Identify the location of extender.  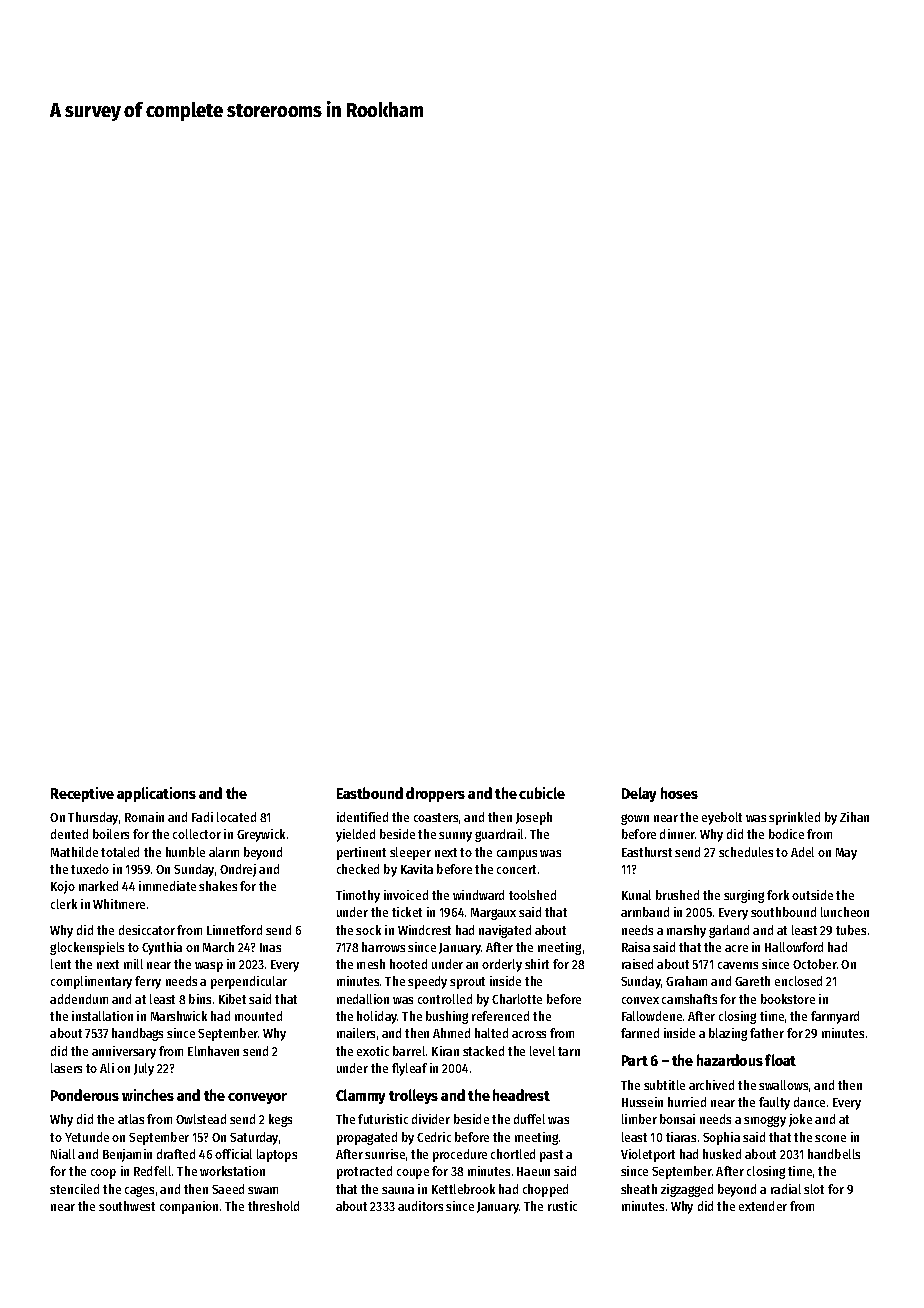
(763, 1206).
